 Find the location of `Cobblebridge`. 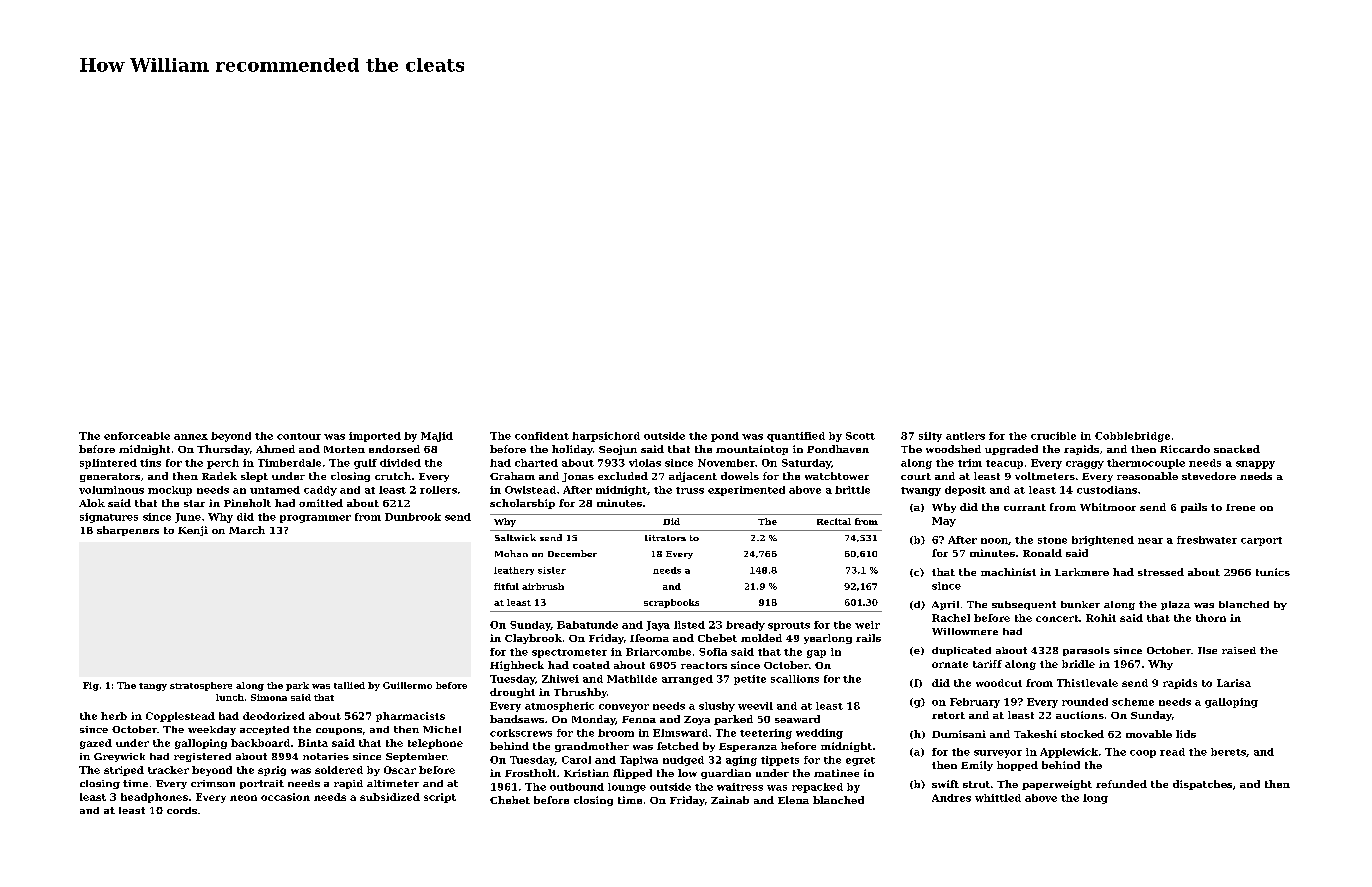

Cobblebridge is located at coordinates (1132, 437).
